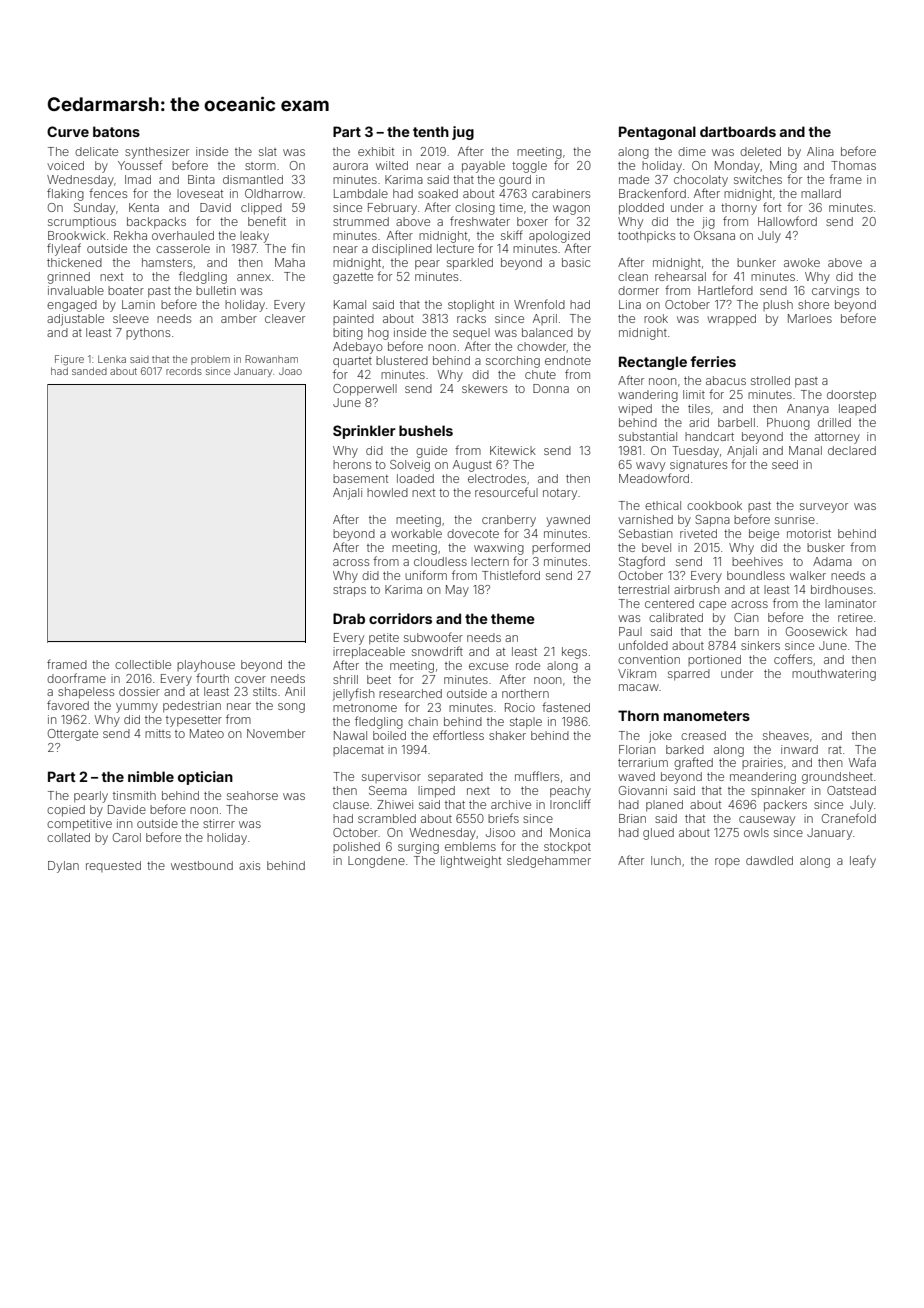 The width and height of the image is (924, 1308). I want to click on carvings, so click(835, 292).
